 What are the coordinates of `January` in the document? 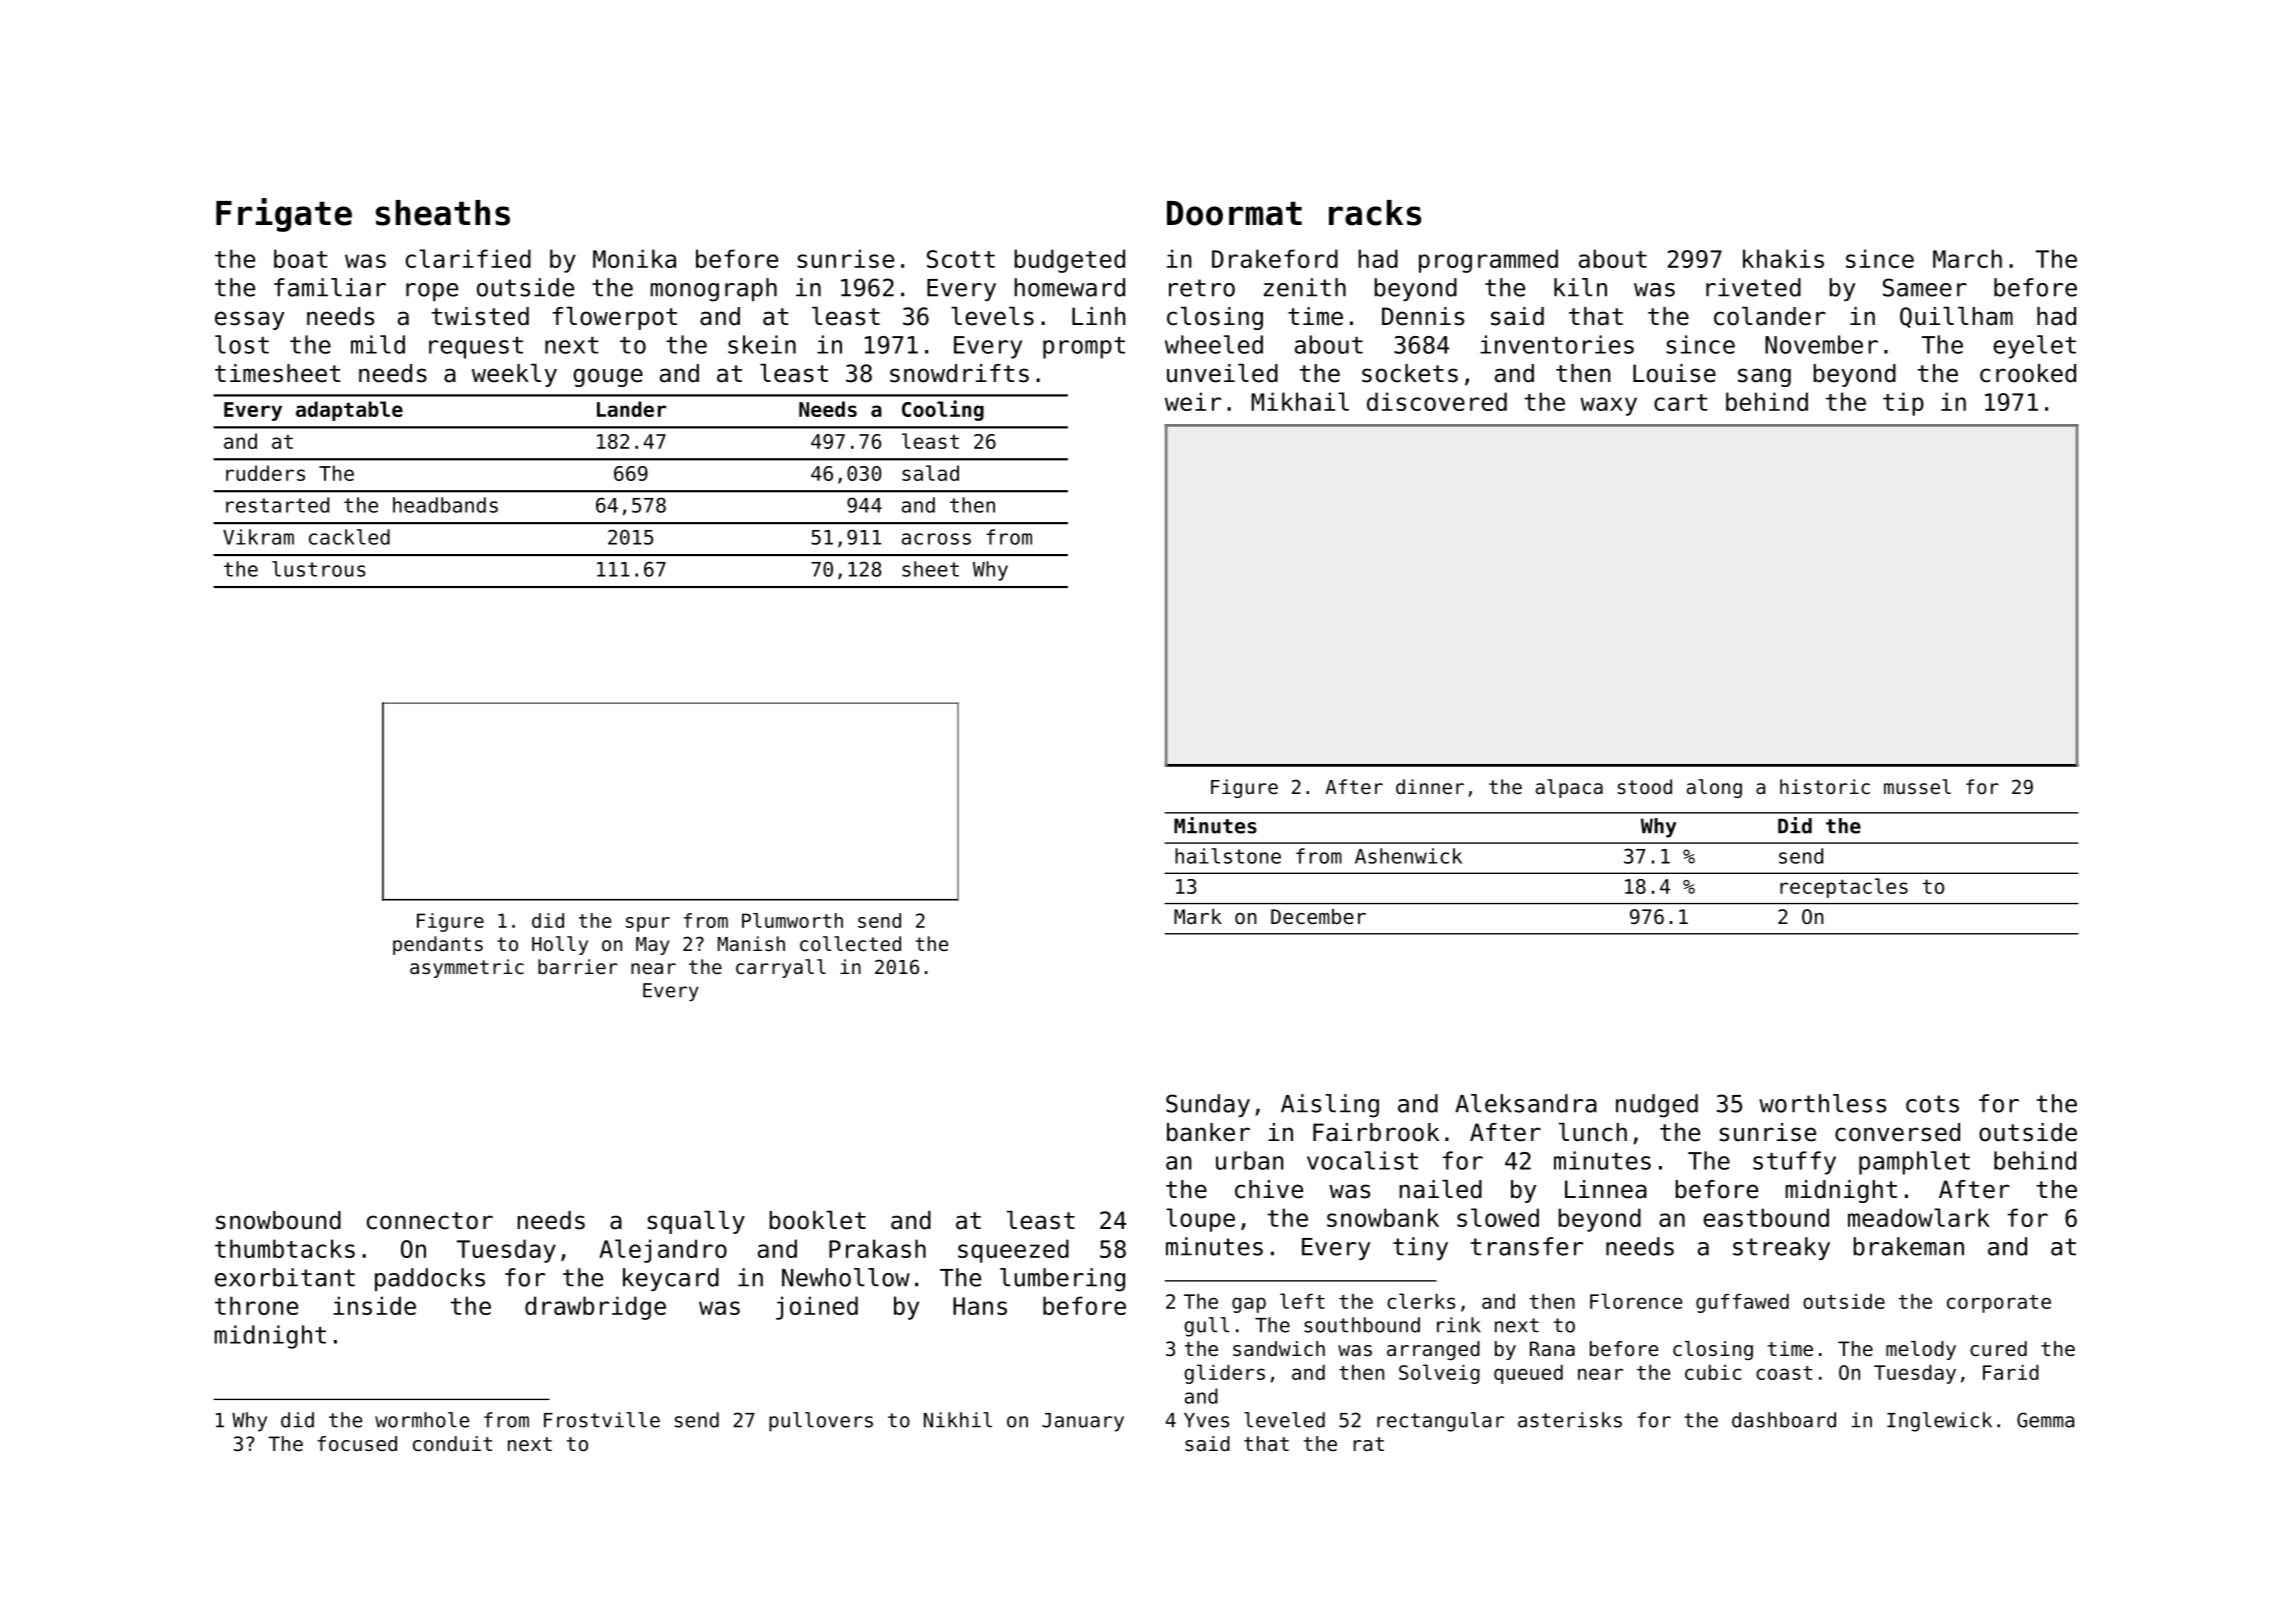 It's located at (1083, 1422).
